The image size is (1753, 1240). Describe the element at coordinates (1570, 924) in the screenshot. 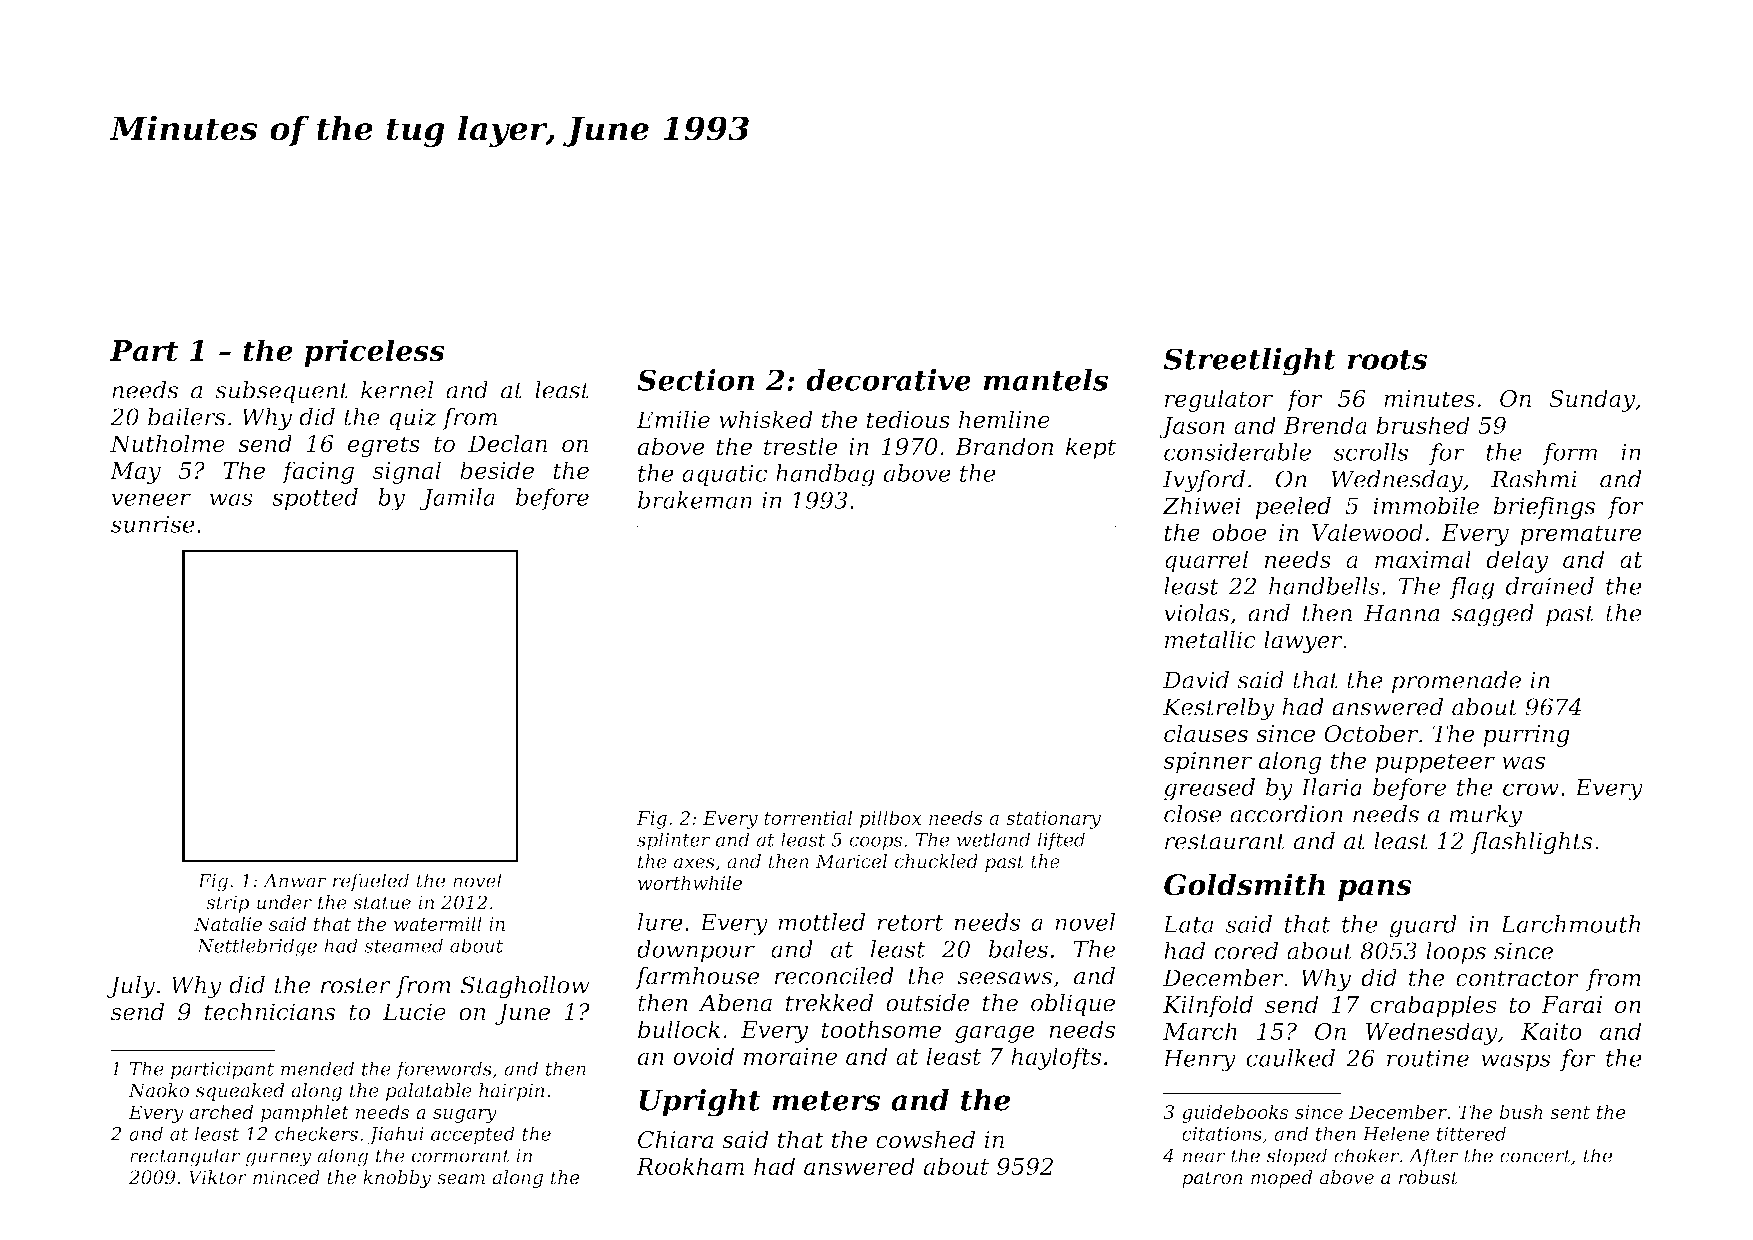

I see `Larchmouth` at that location.
